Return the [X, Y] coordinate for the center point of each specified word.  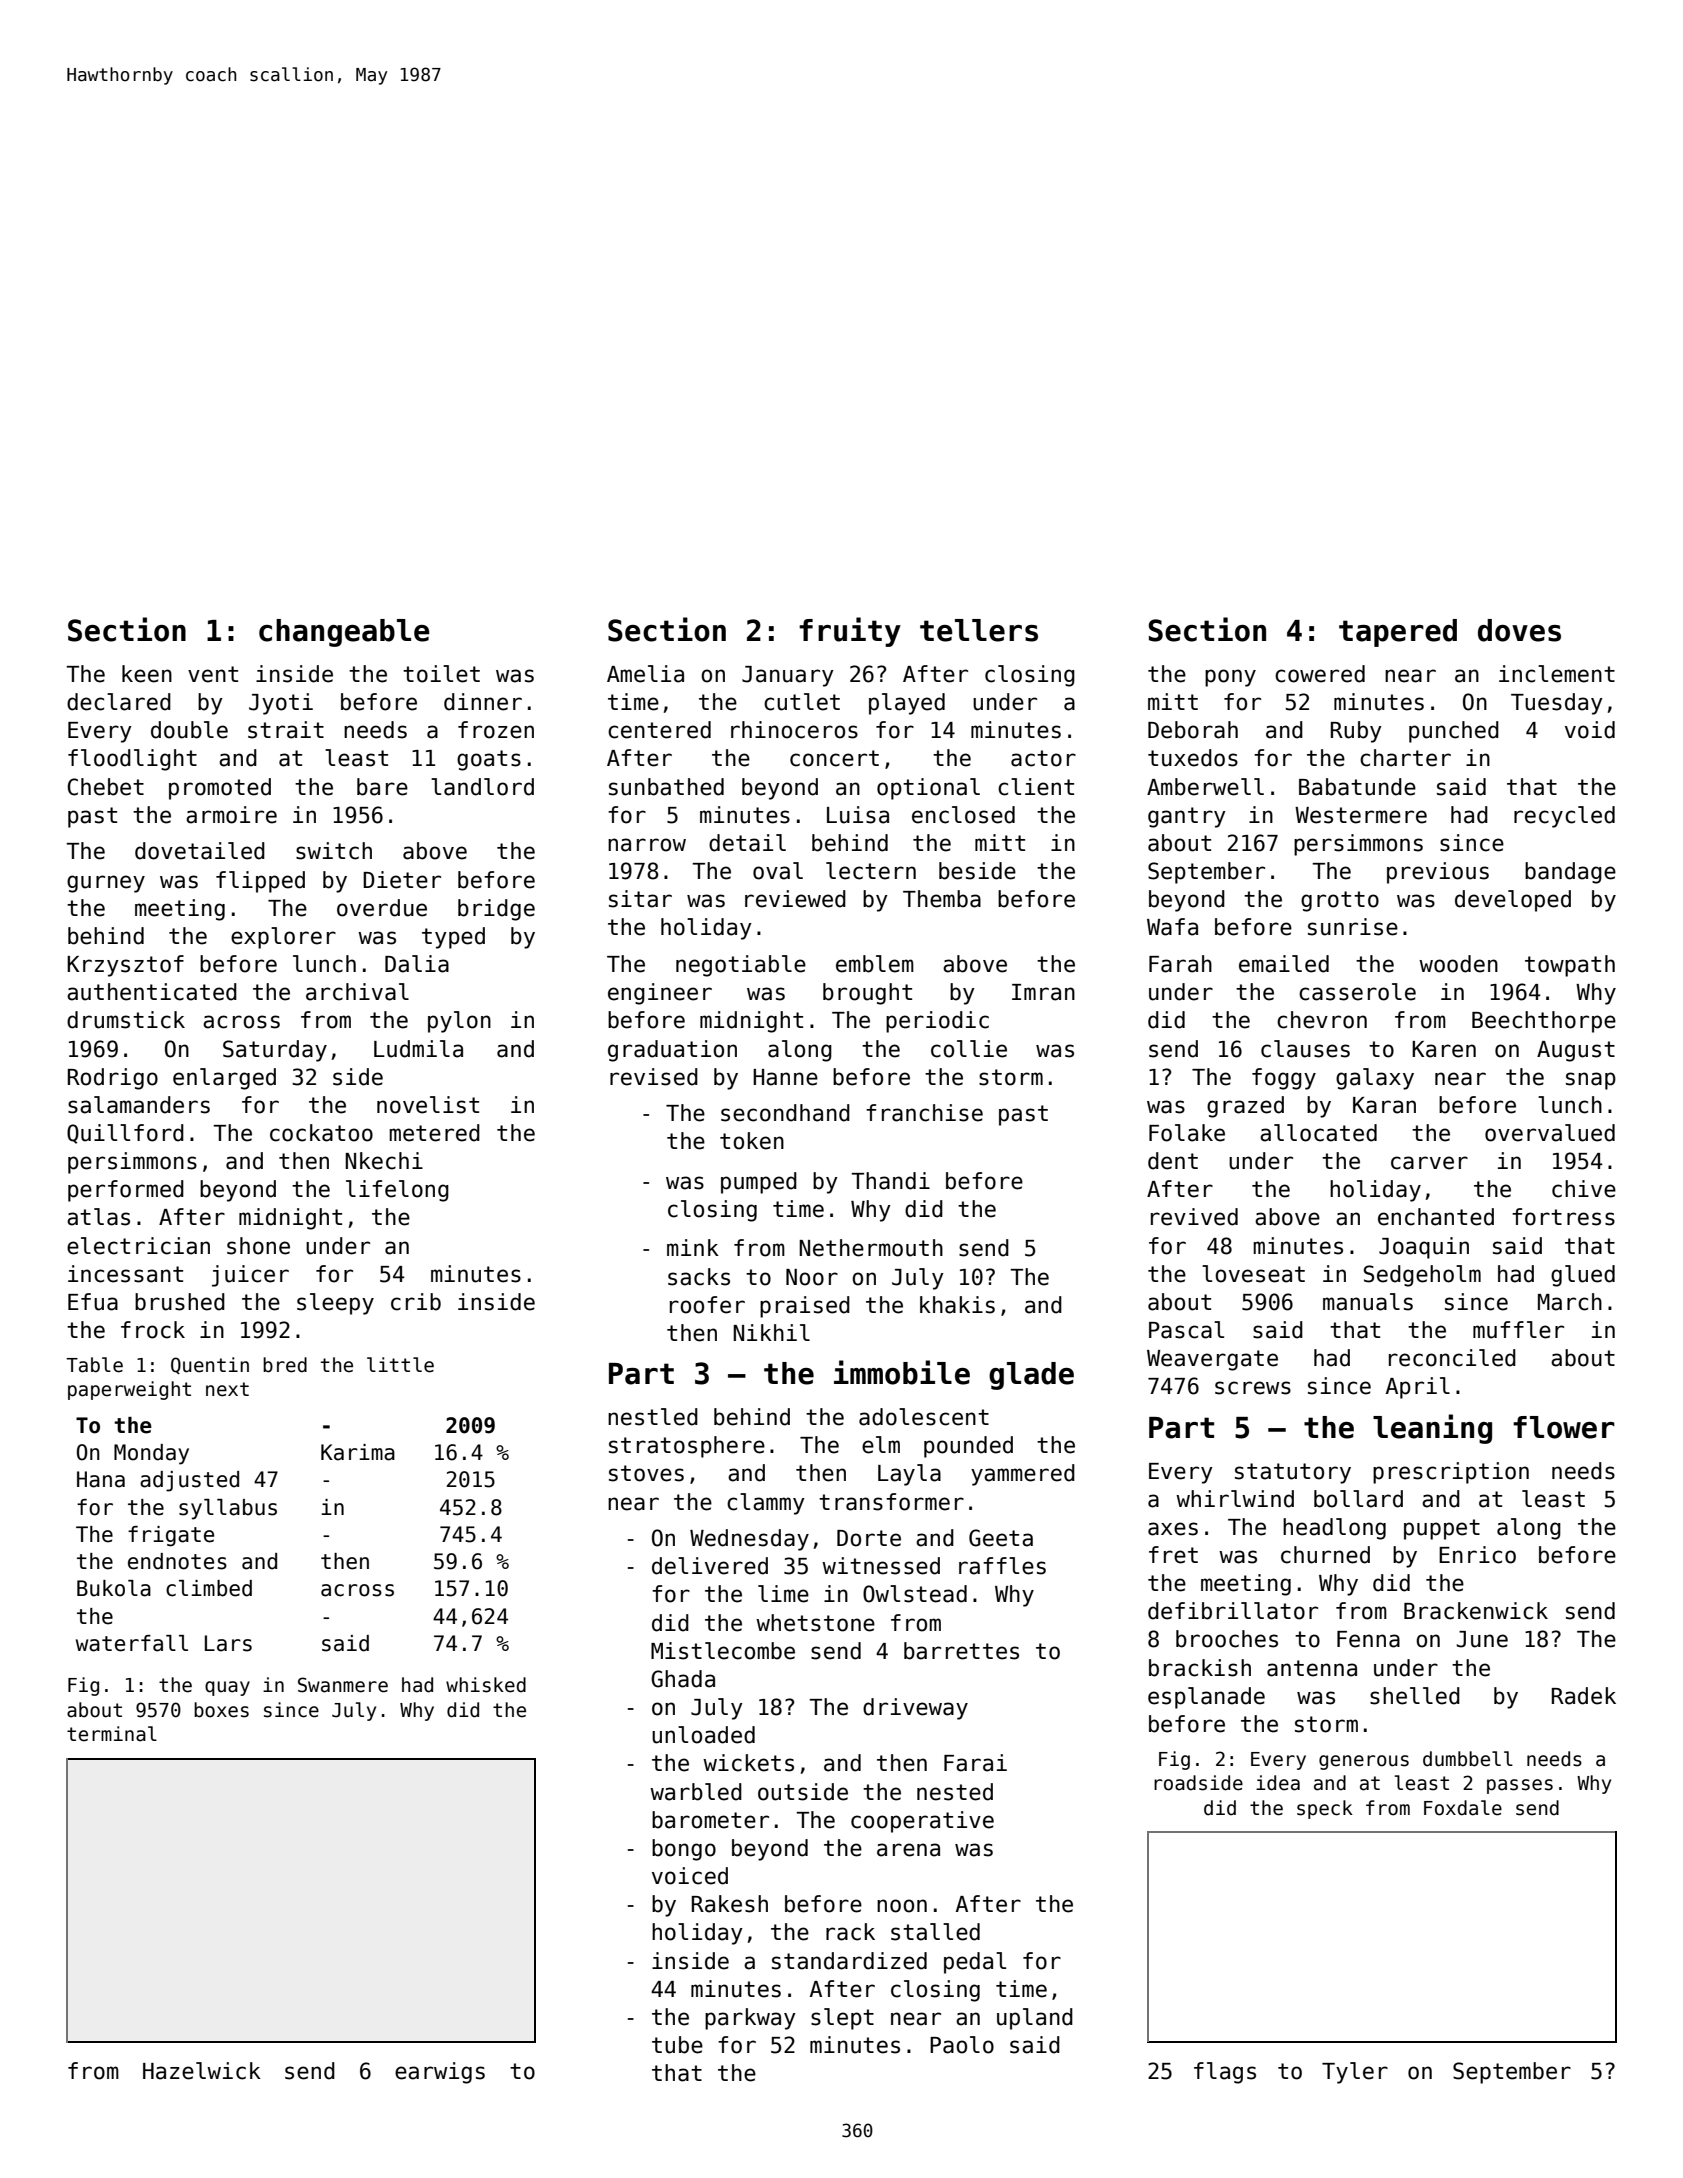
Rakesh [730, 1904]
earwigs [440, 2073]
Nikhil [771, 1332]
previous [1438, 873]
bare [382, 787]
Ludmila [418, 1049]
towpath [1570, 966]
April [1418, 1388]
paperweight [129, 1390]
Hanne [785, 1077]
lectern [871, 871]
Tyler [1355, 2073]
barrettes [961, 1651]
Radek [1584, 1696]
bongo [684, 1850]
